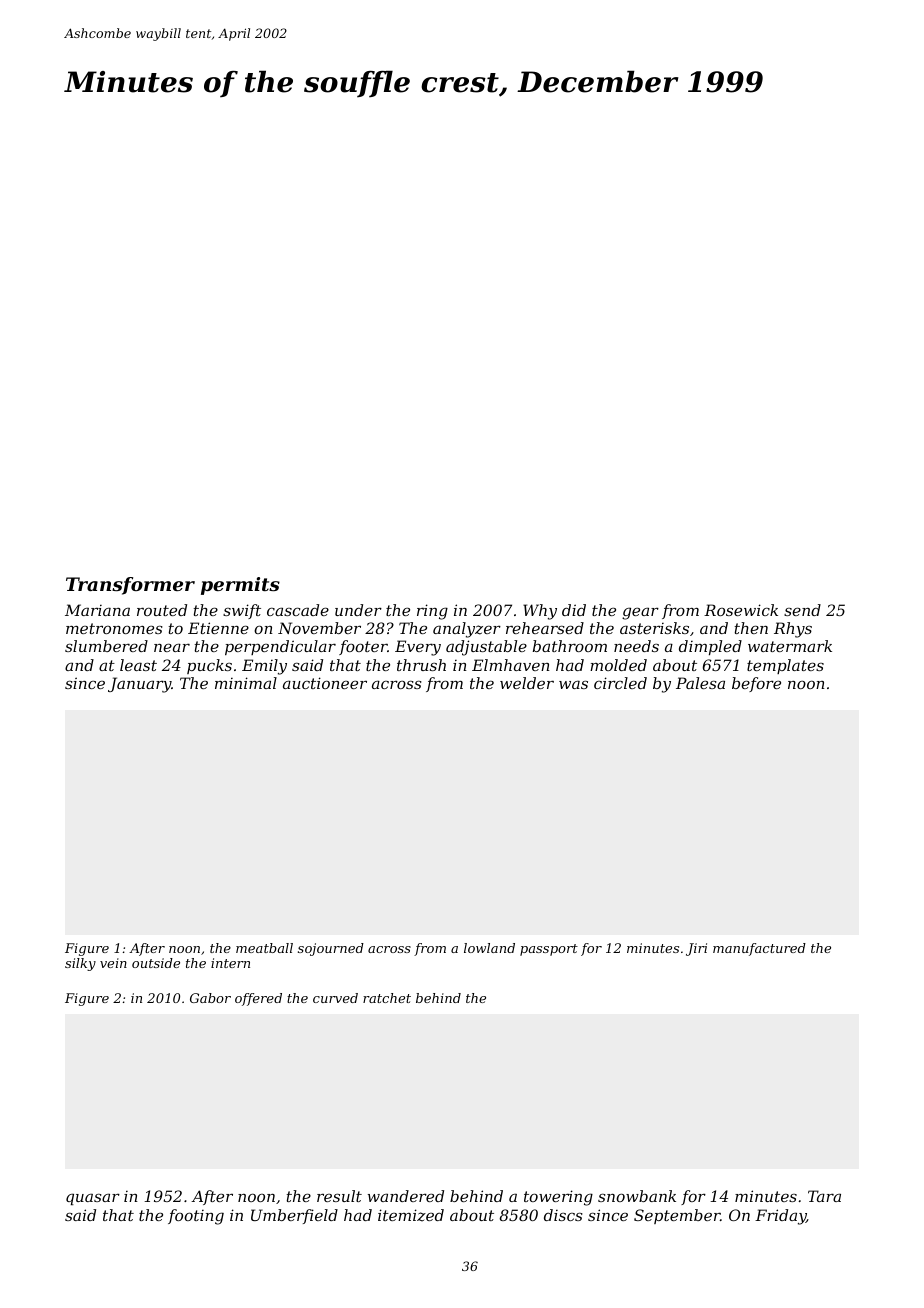 This document has width=924, height=1308. What do you see at coordinates (759, 949) in the document?
I see `manufactured` at bounding box center [759, 949].
